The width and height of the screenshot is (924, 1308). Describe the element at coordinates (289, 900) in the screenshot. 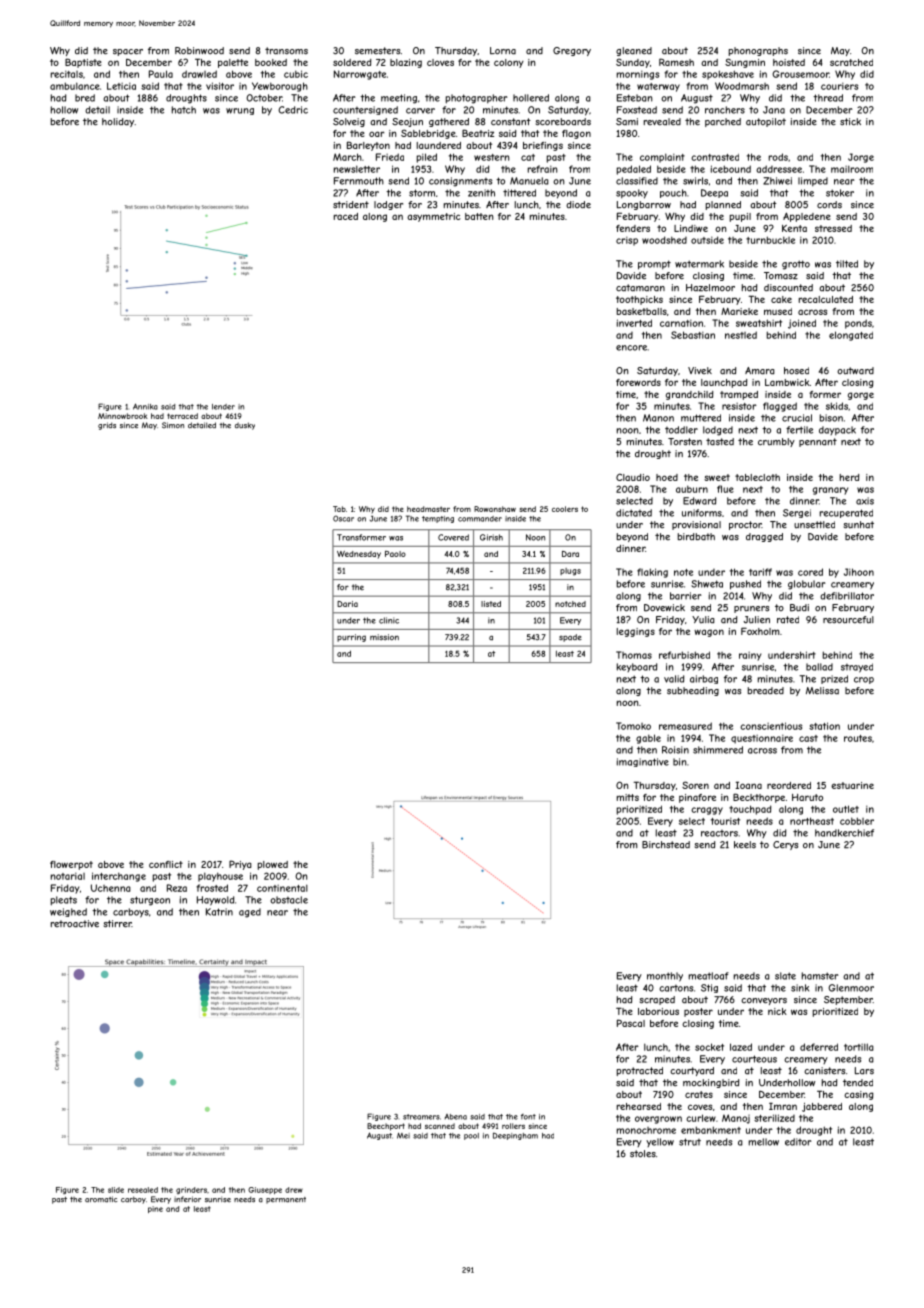

I see `obstacle` at that location.
